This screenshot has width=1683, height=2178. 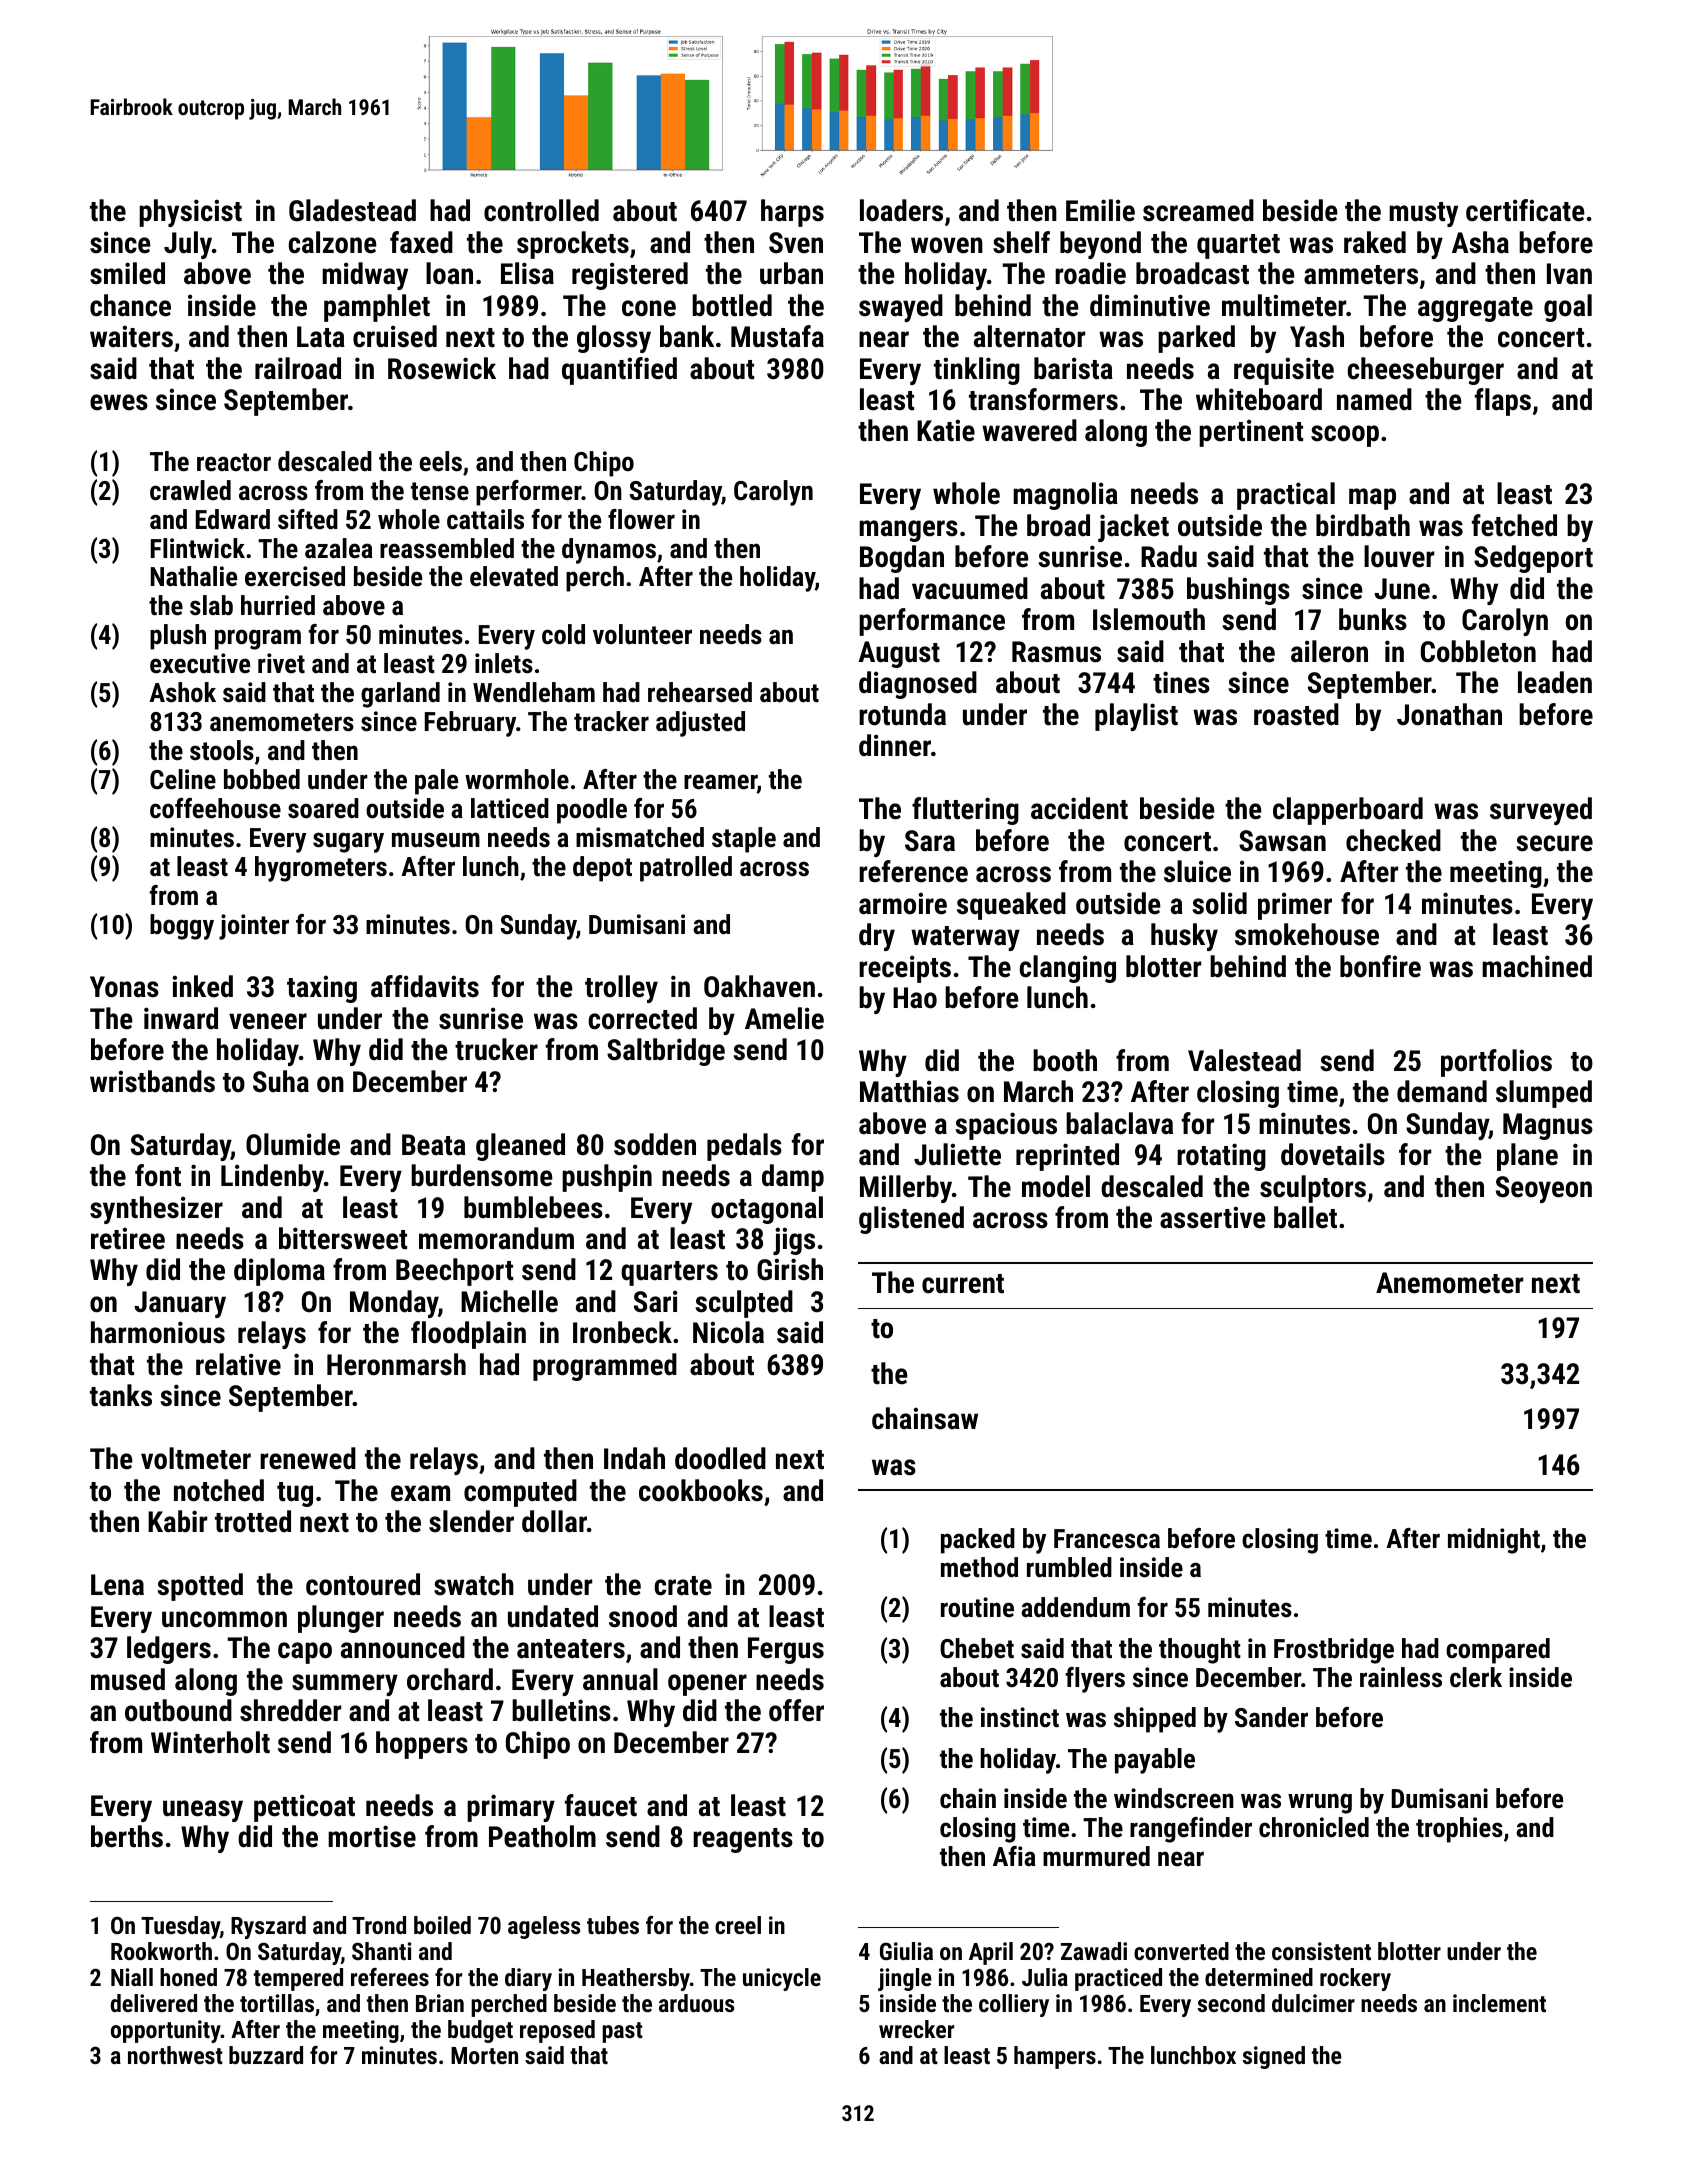 I want to click on inclement, so click(x=1499, y=2003).
